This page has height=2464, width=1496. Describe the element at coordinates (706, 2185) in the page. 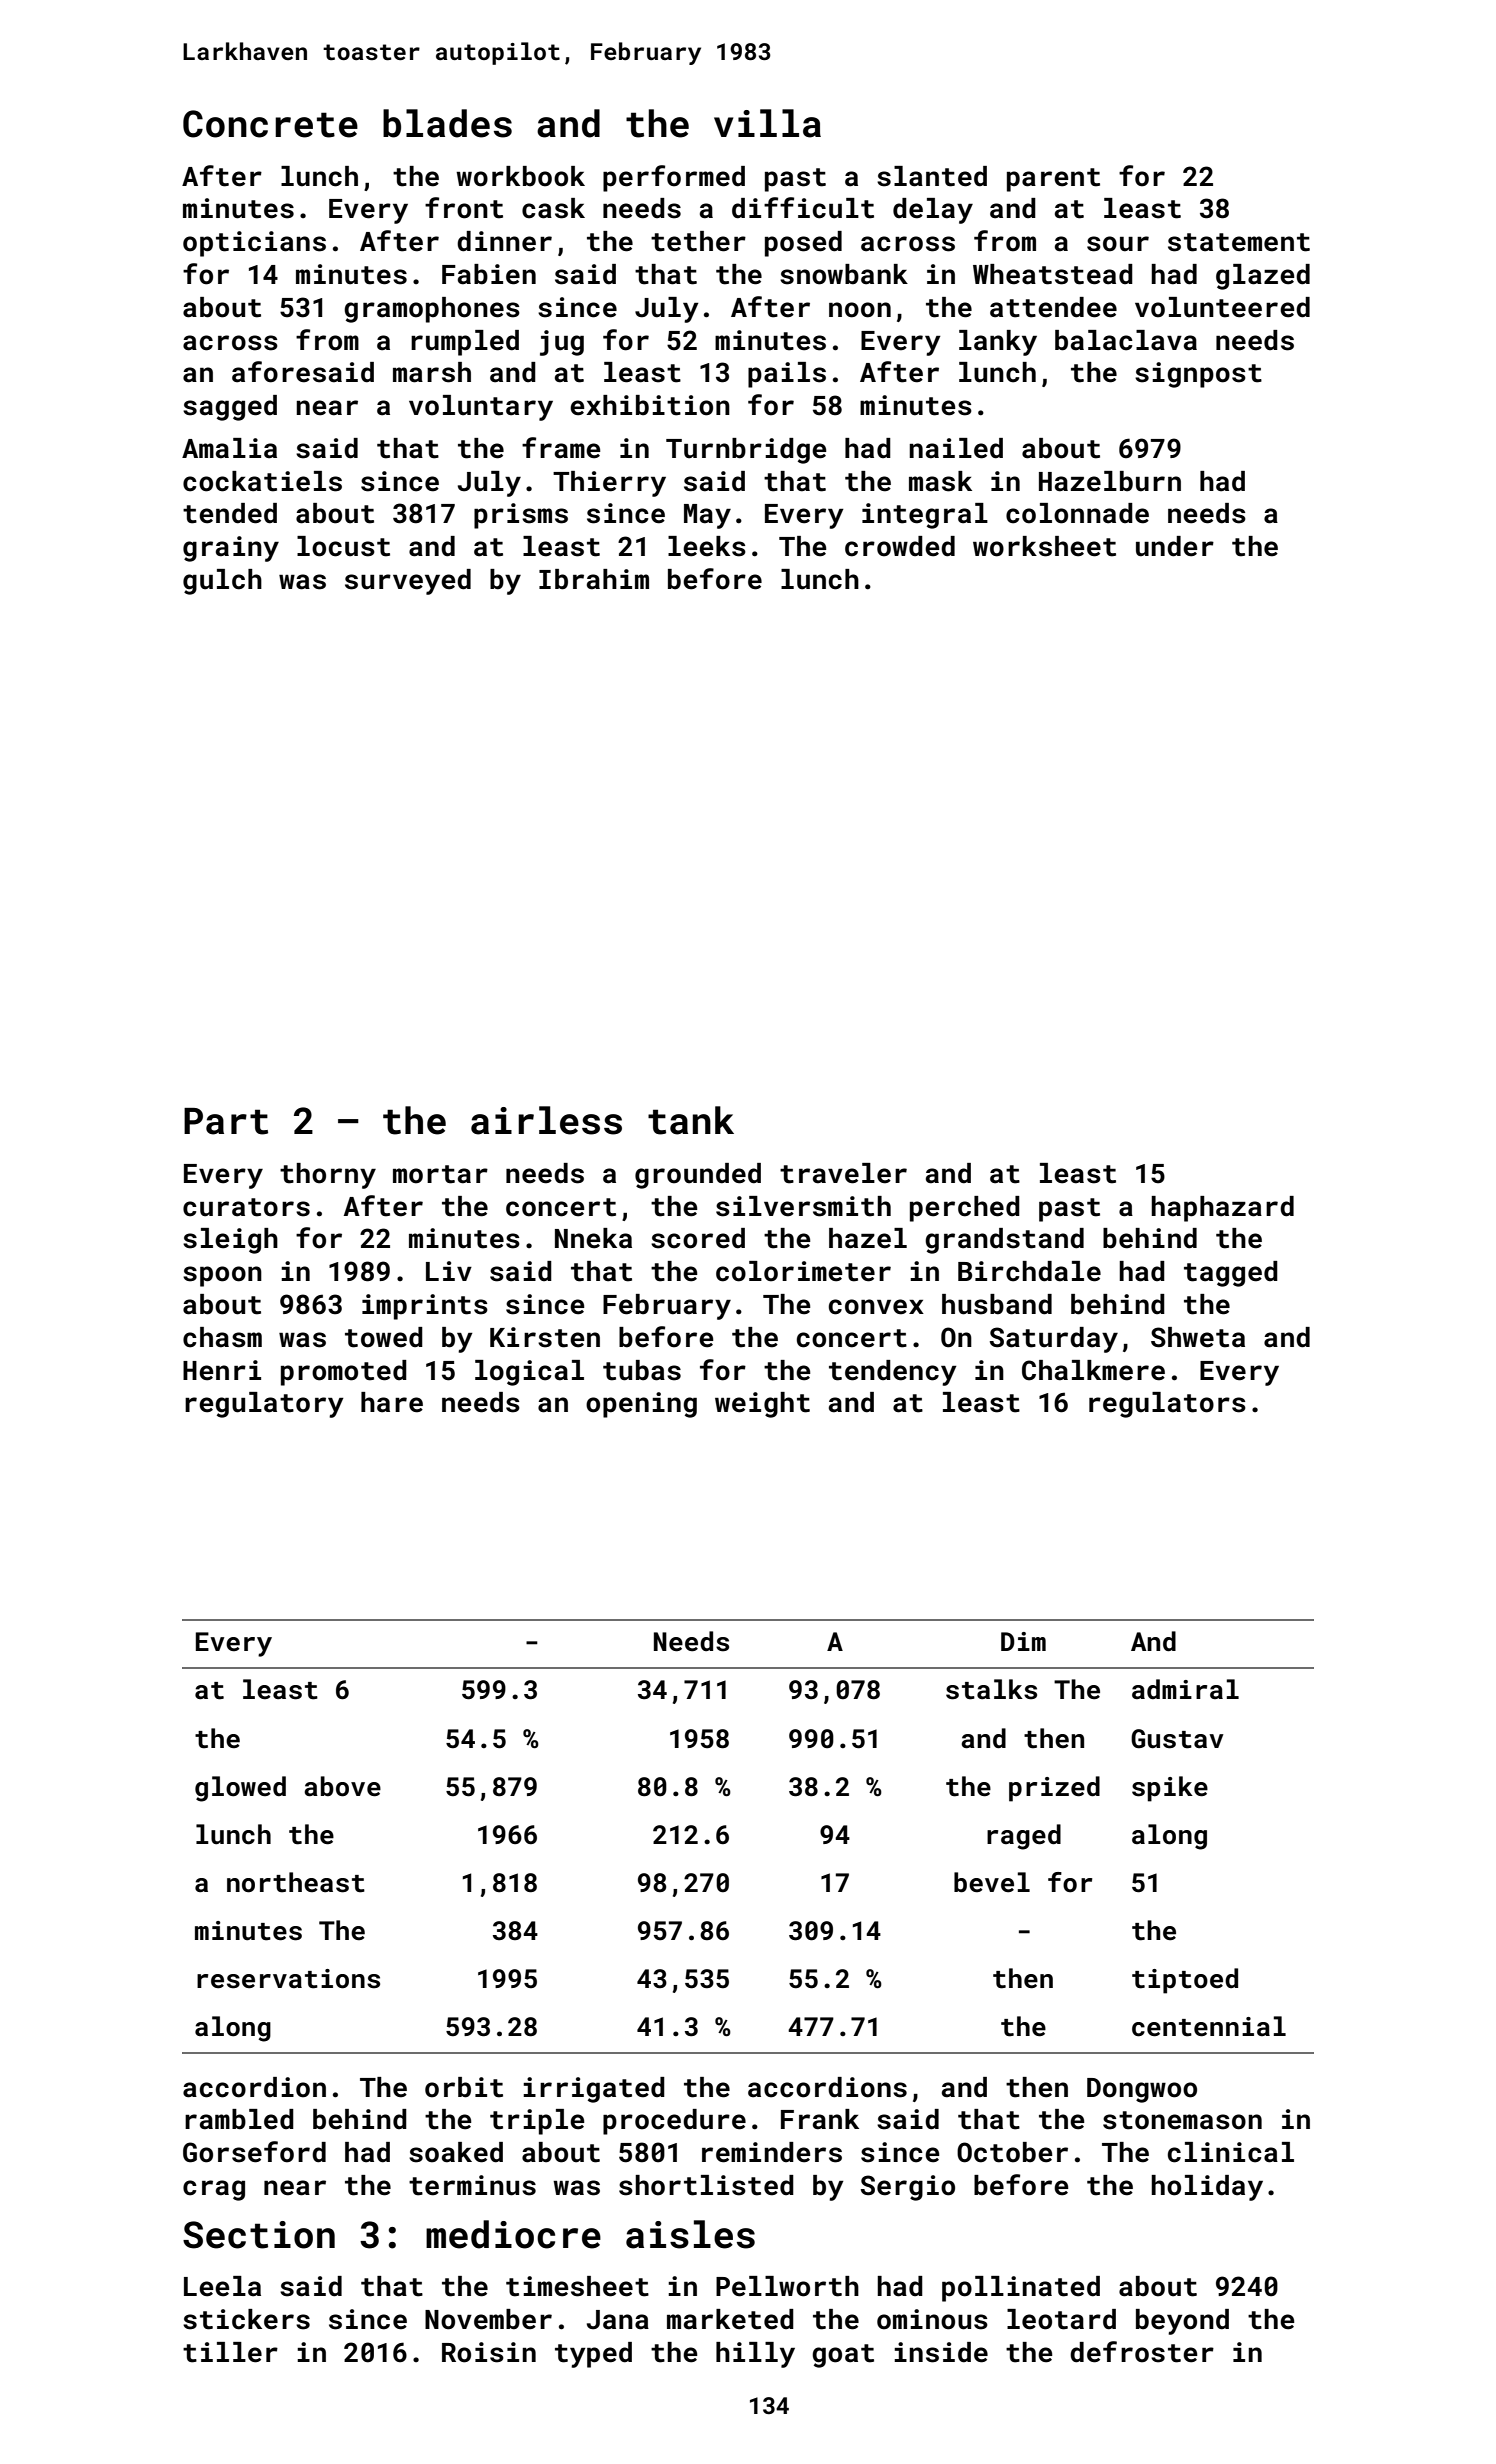

I see `shortlisted` at that location.
